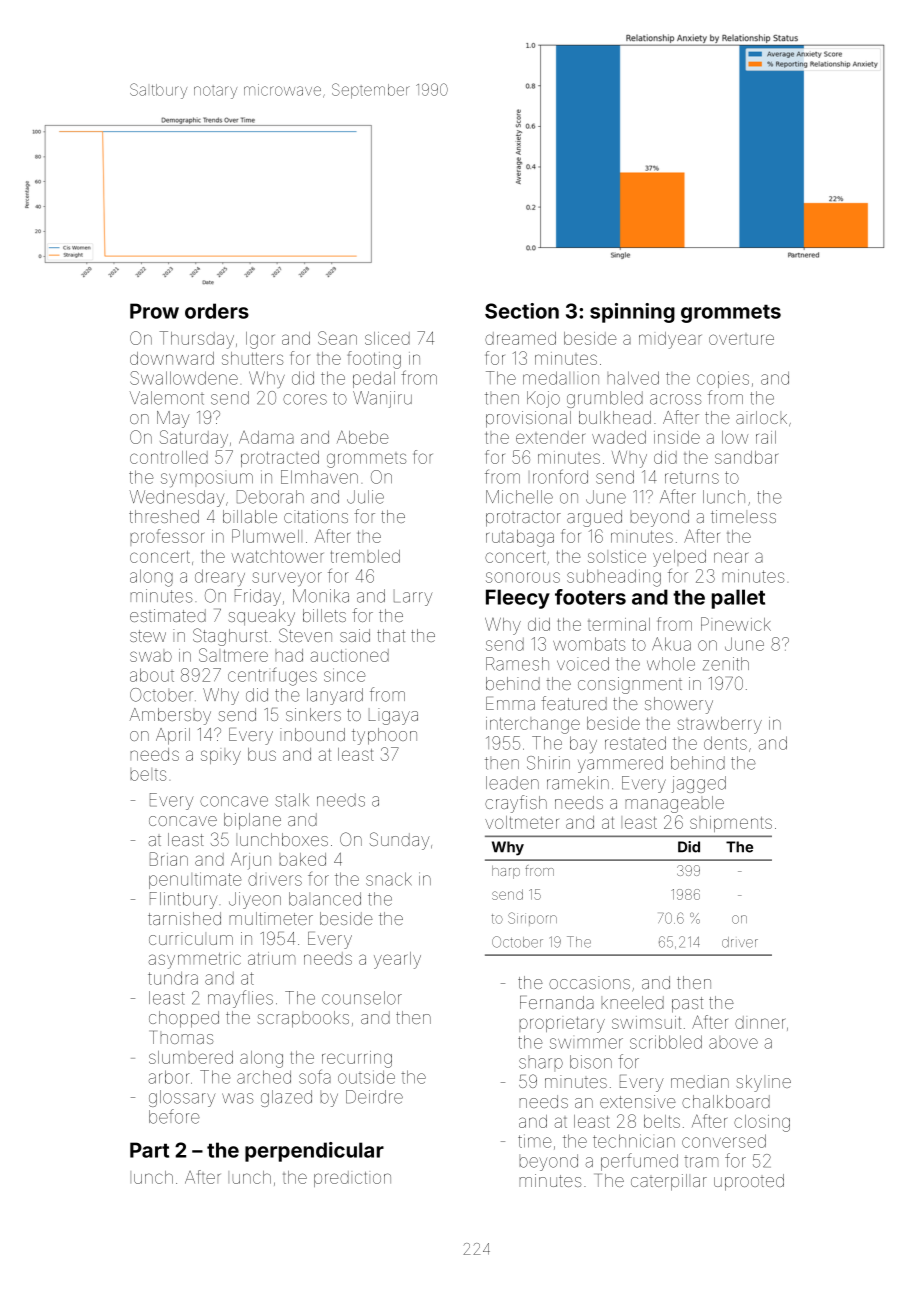  What do you see at coordinates (391, 635) in the page?
I see `that` at bounding box center [391, 635].
